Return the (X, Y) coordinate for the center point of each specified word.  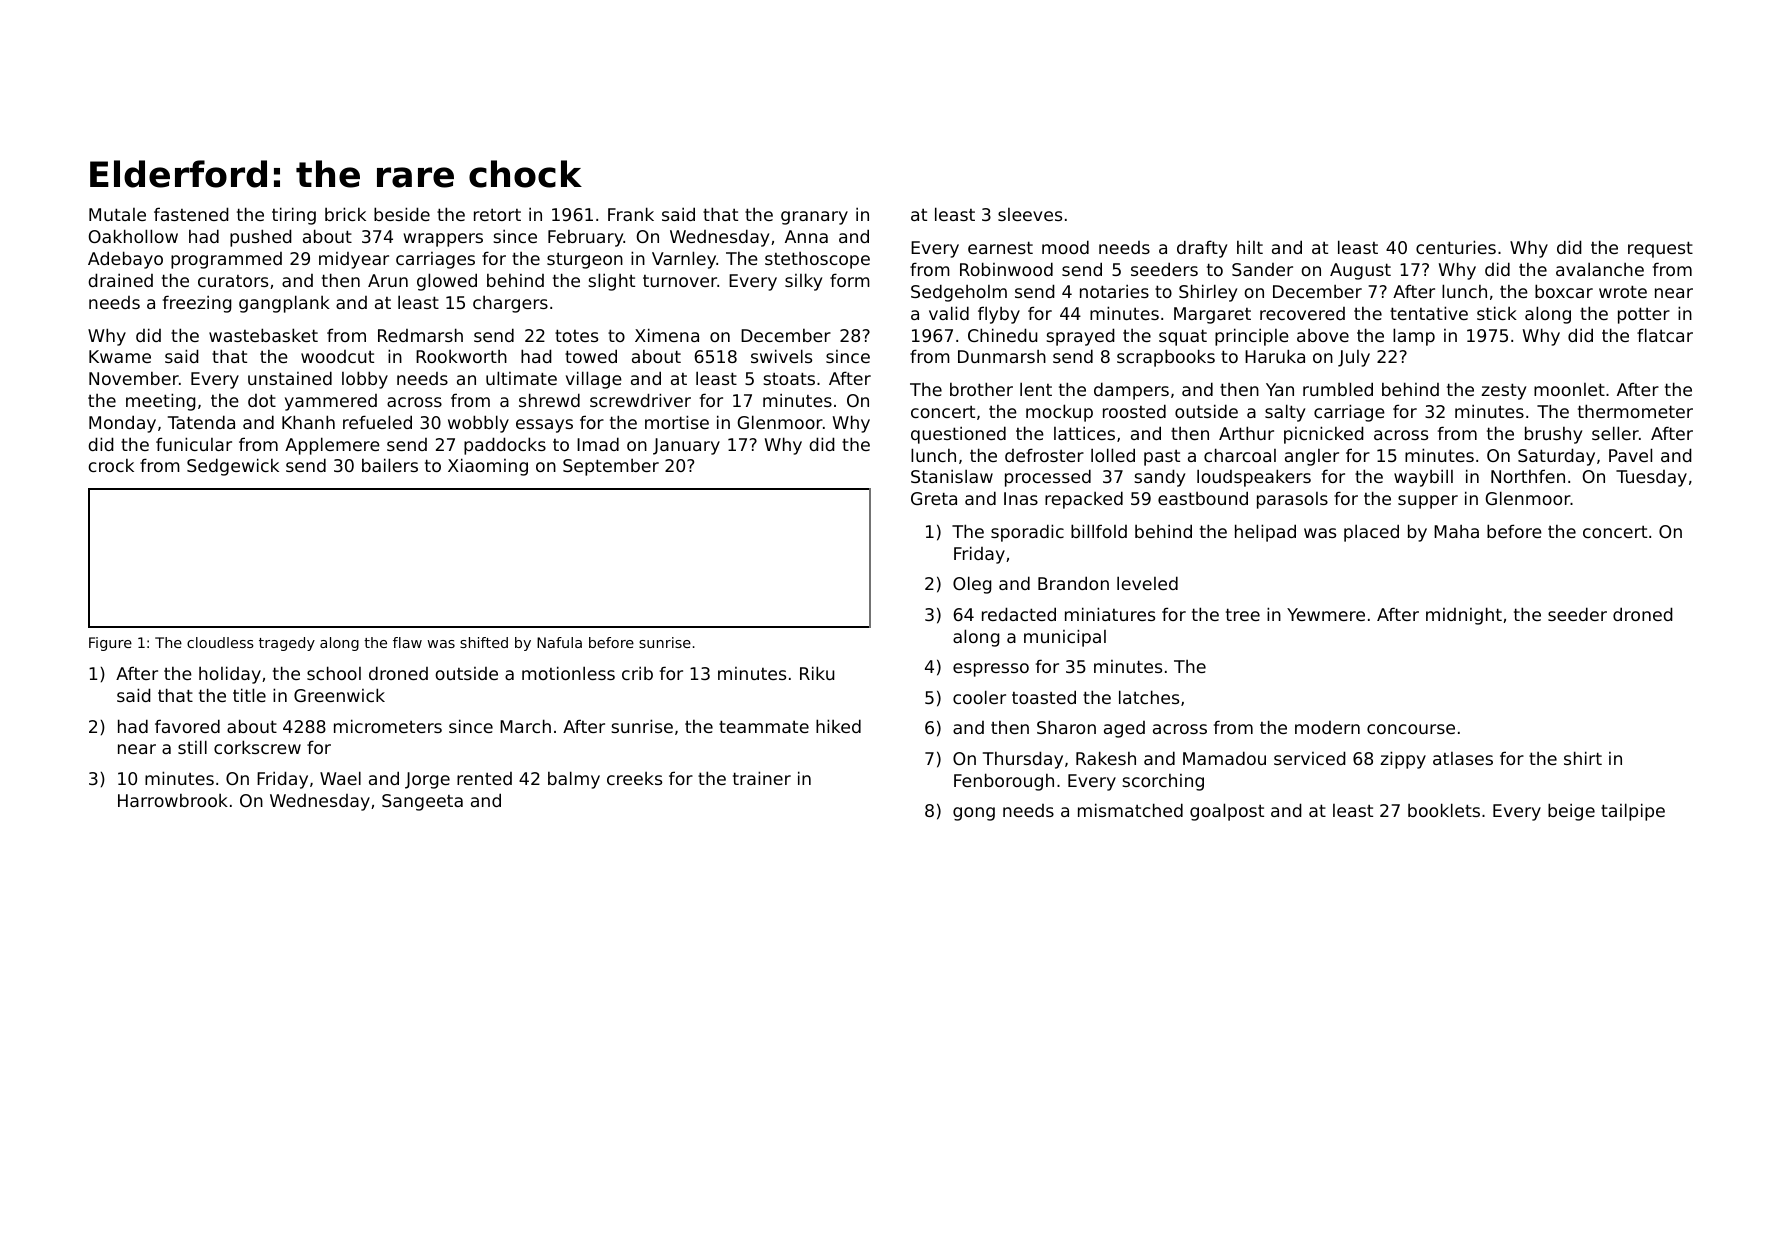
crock (111, 465)
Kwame (120, 356)
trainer (762, 778)
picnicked (1324, 435)
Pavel (1630, 455)
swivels (781, 356)
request (1660, 249)
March (525, 726)
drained (120, 280)
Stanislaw (952, 476)
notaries (1114, 291)
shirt (1583, 758)
